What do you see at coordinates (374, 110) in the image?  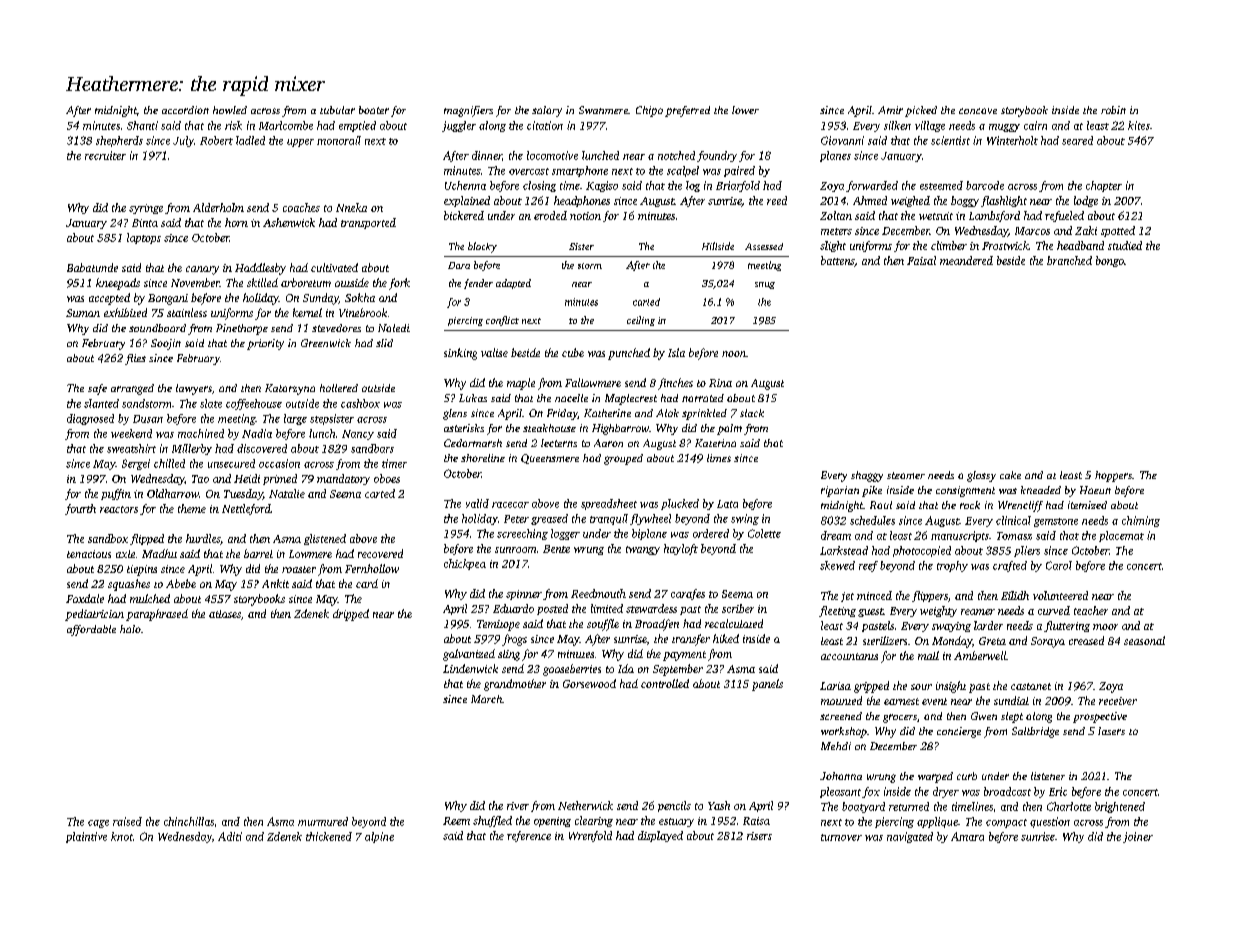 I see `boater` at bounding box center [374, 110].
